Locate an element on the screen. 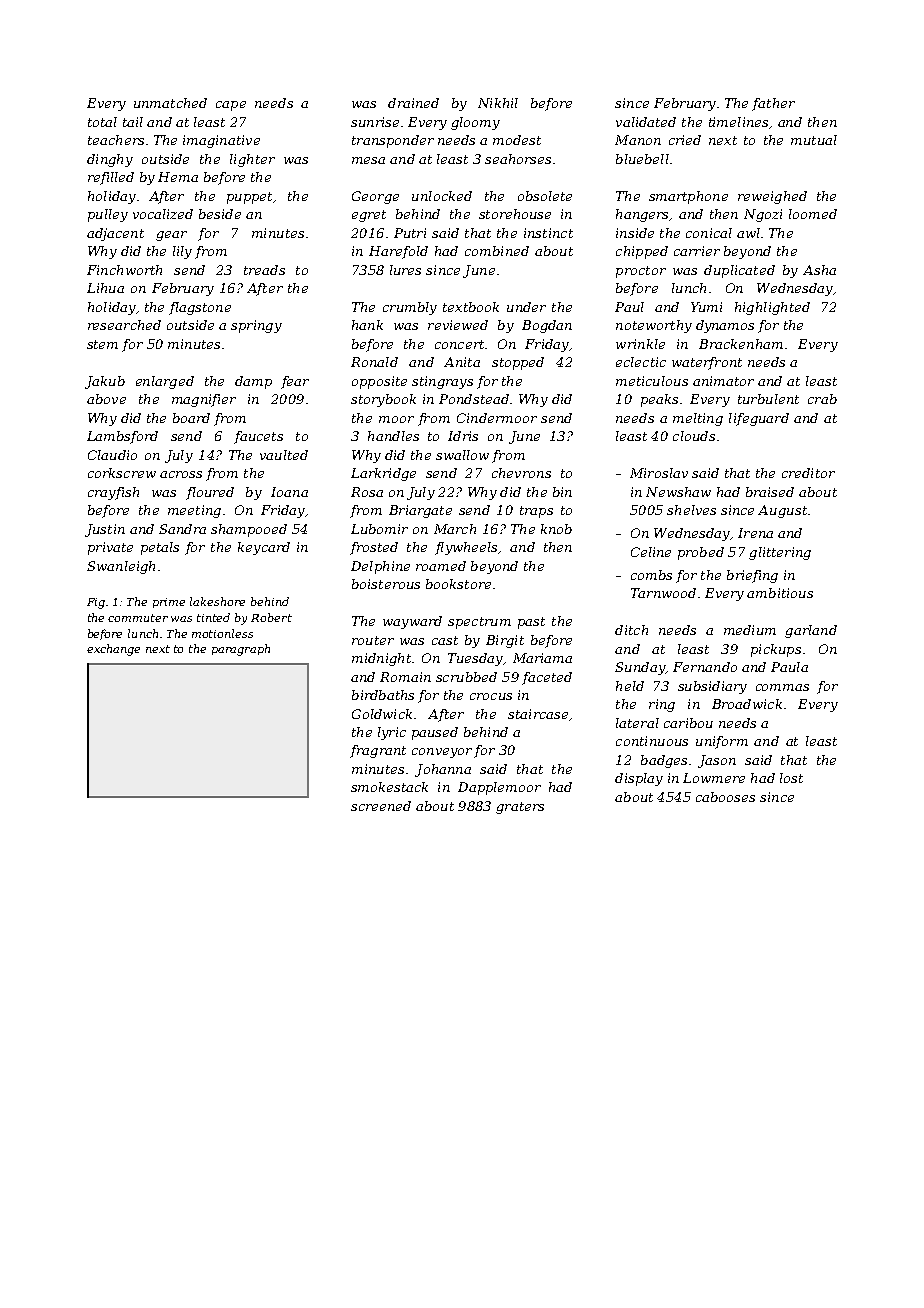 This screenshot has height=1308, width=924. spectrum is located at coordinates (479, 623).
